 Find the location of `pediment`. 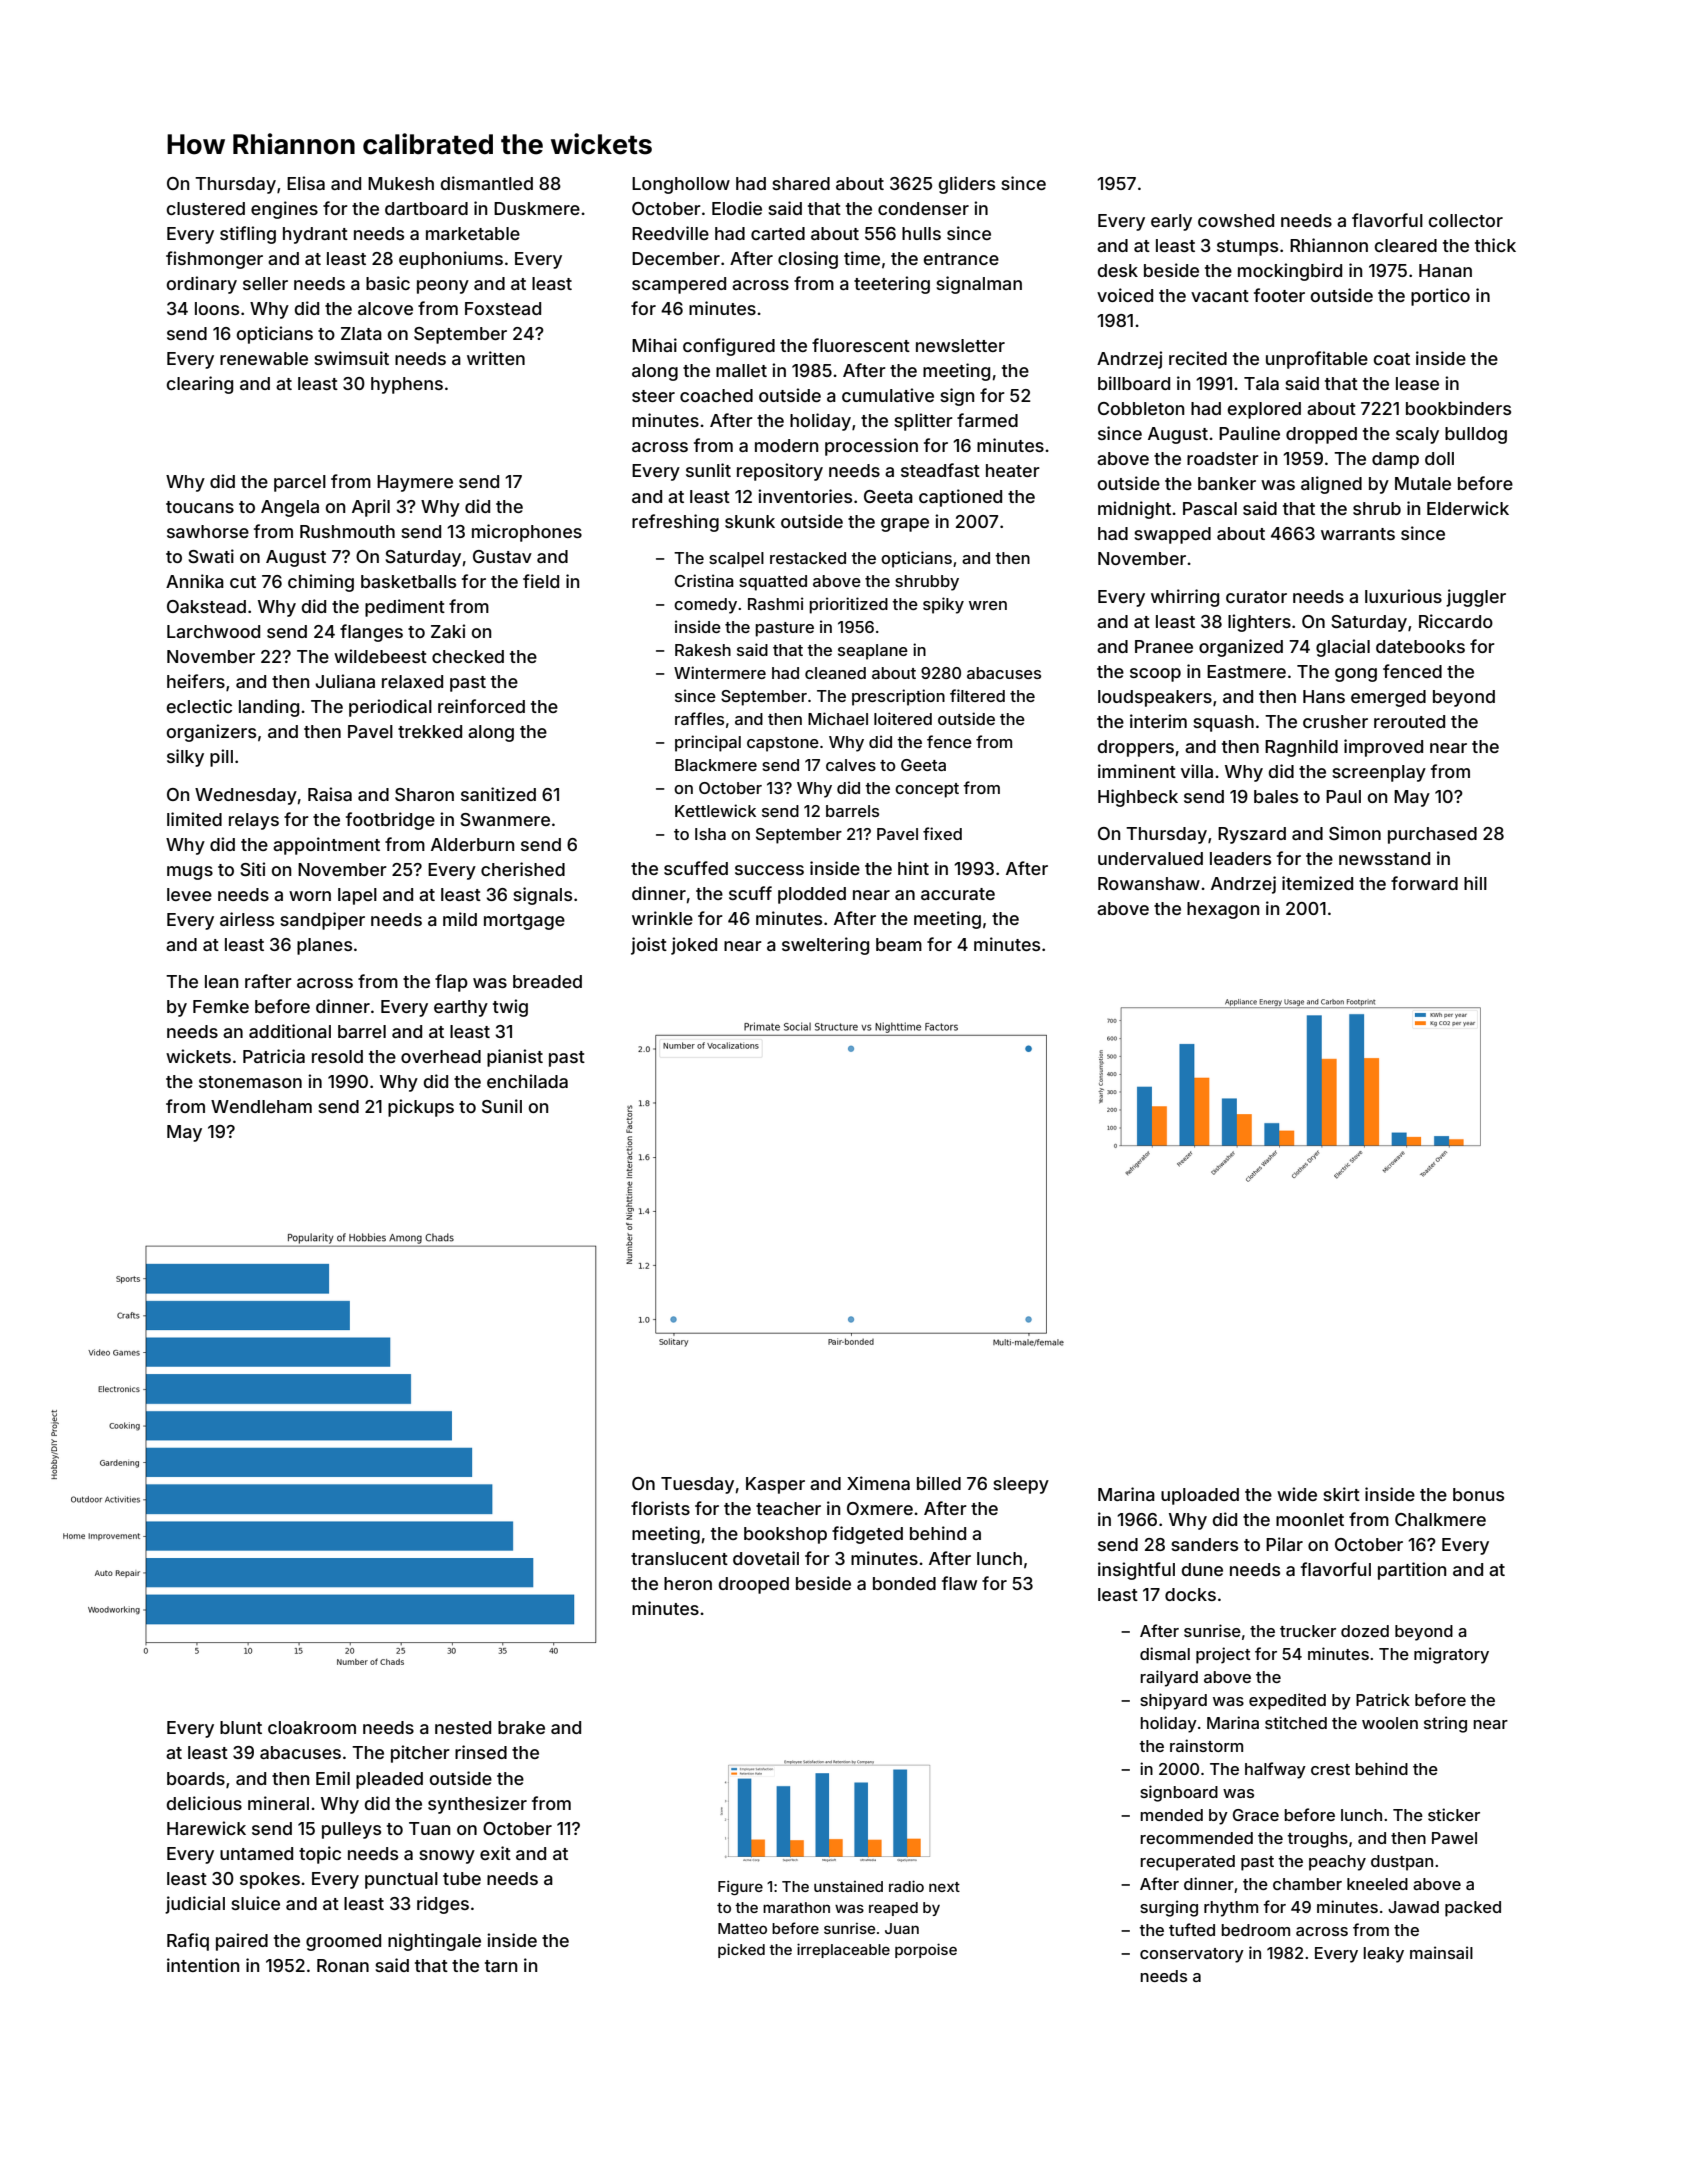

pediment is located at coordinates (405, 608).
